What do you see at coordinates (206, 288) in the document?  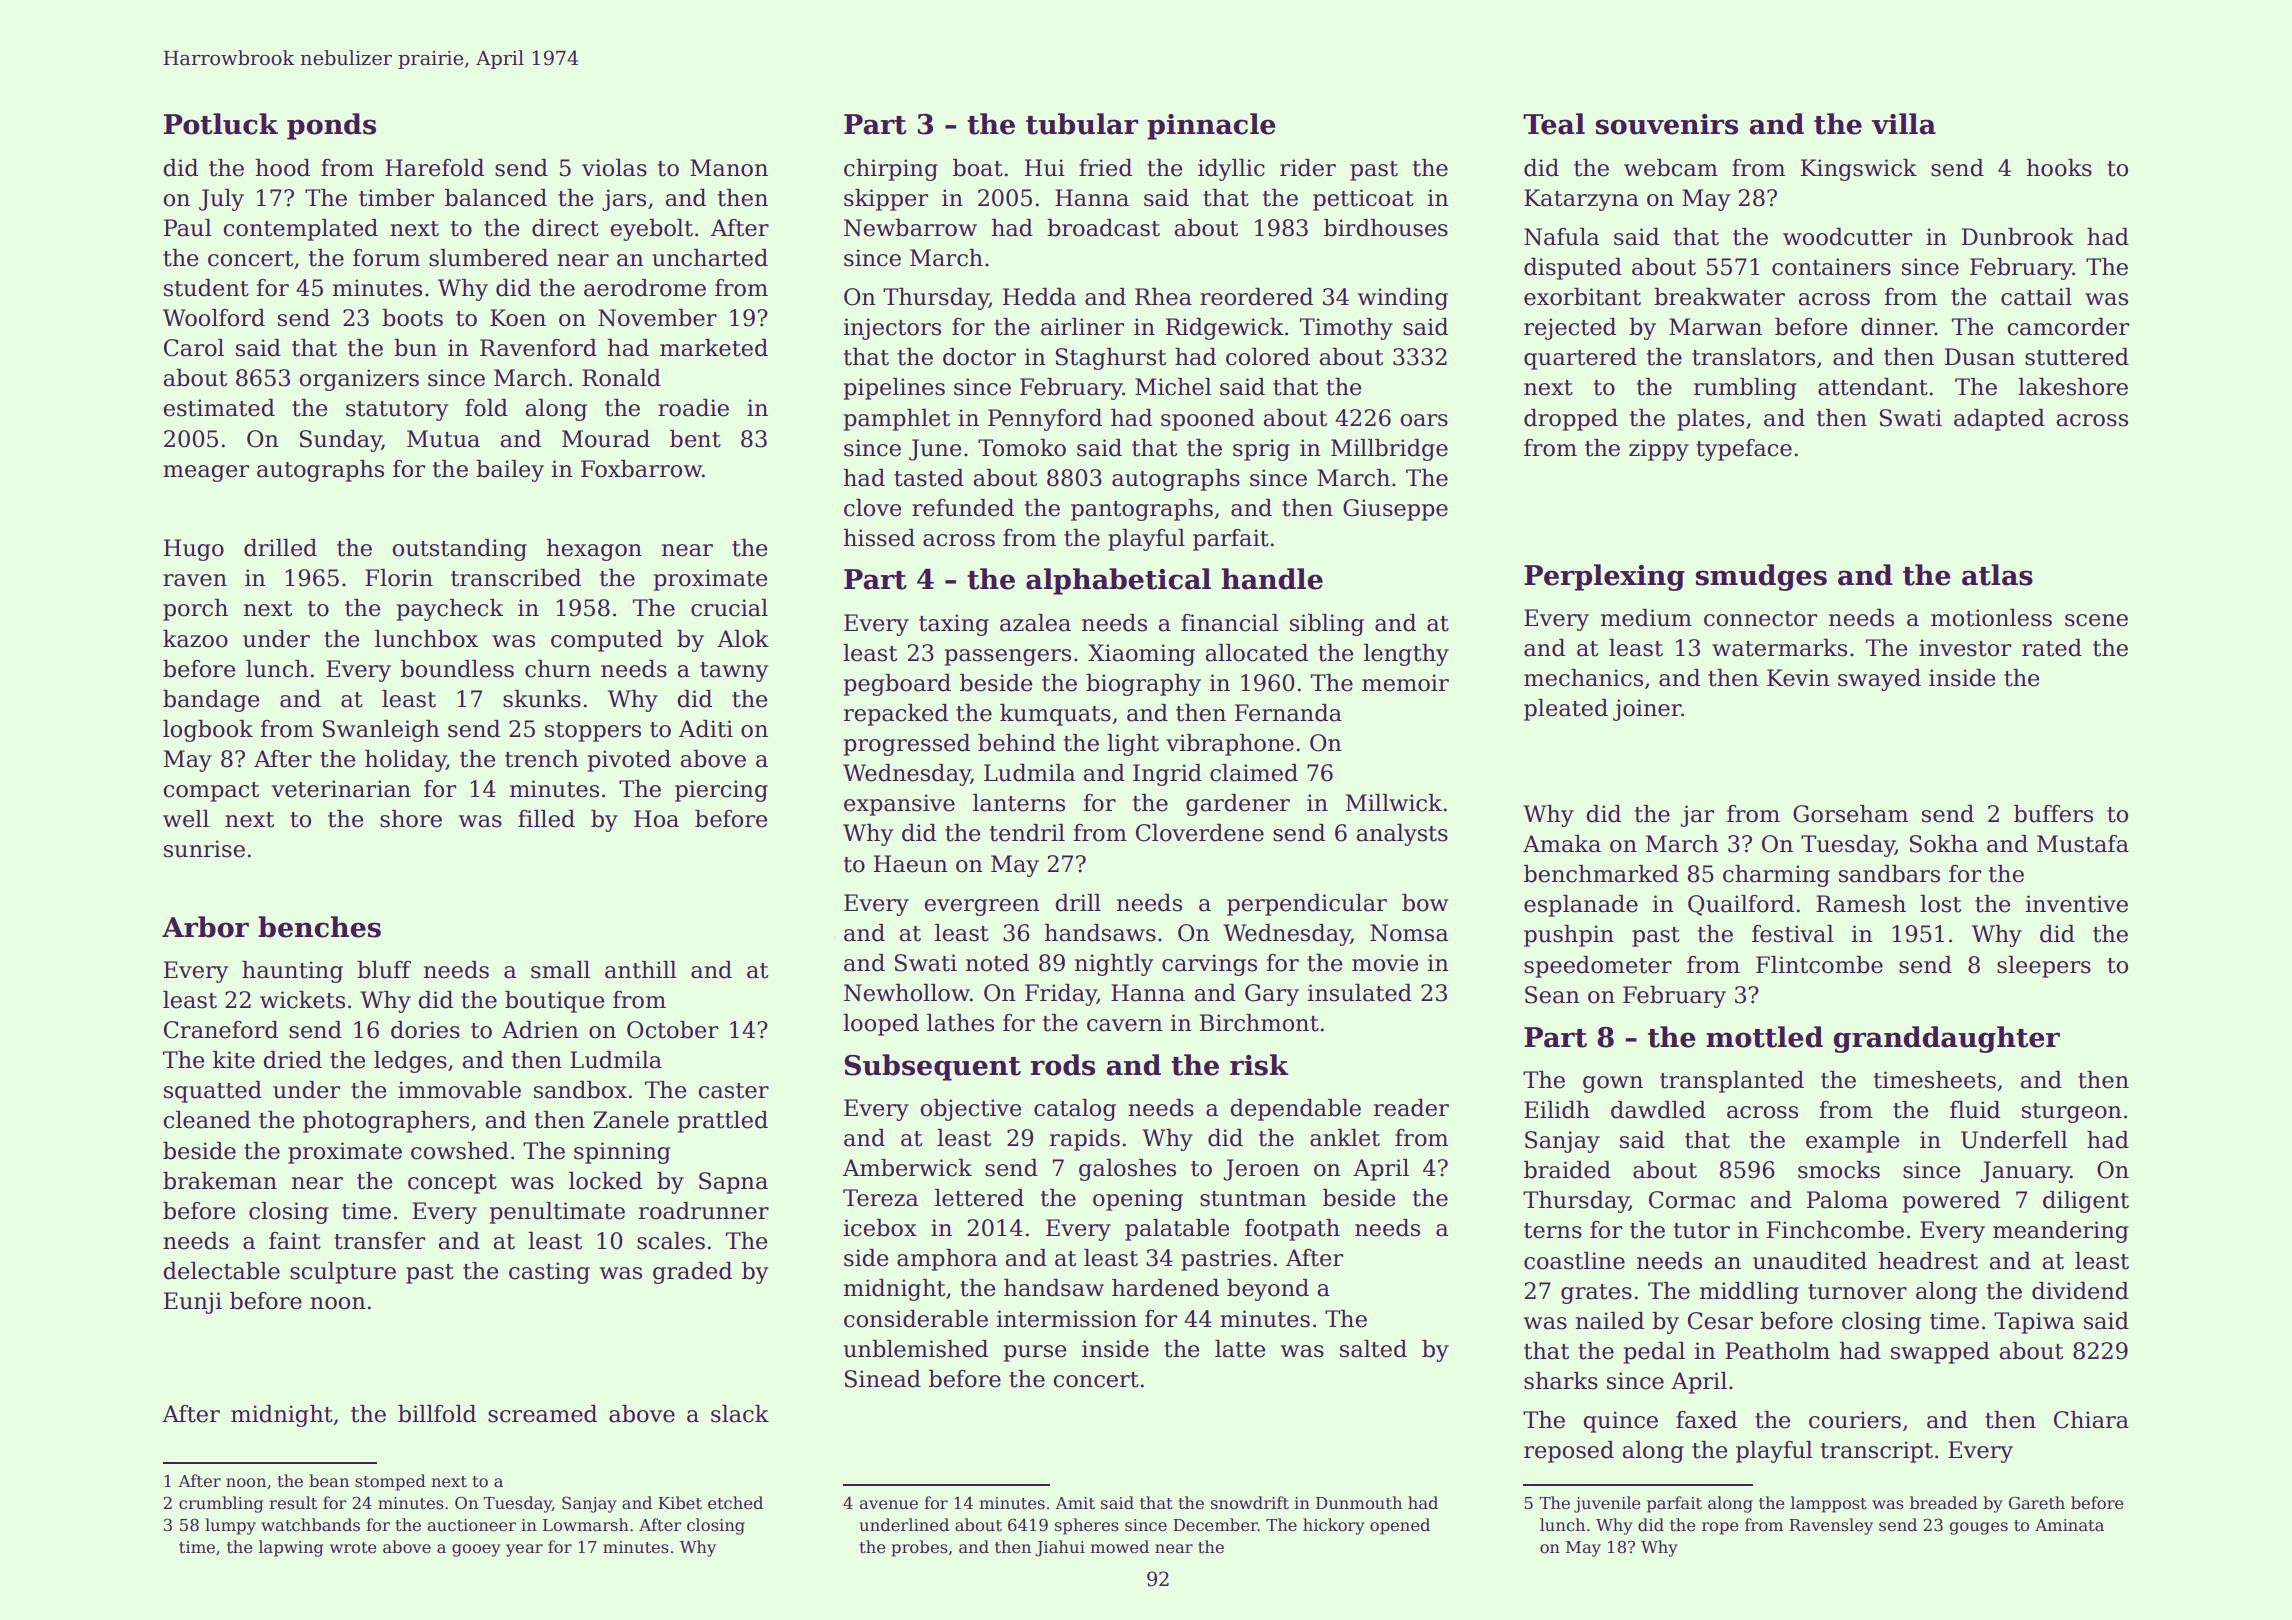 I see `student` at bounding box center [206, 288].
